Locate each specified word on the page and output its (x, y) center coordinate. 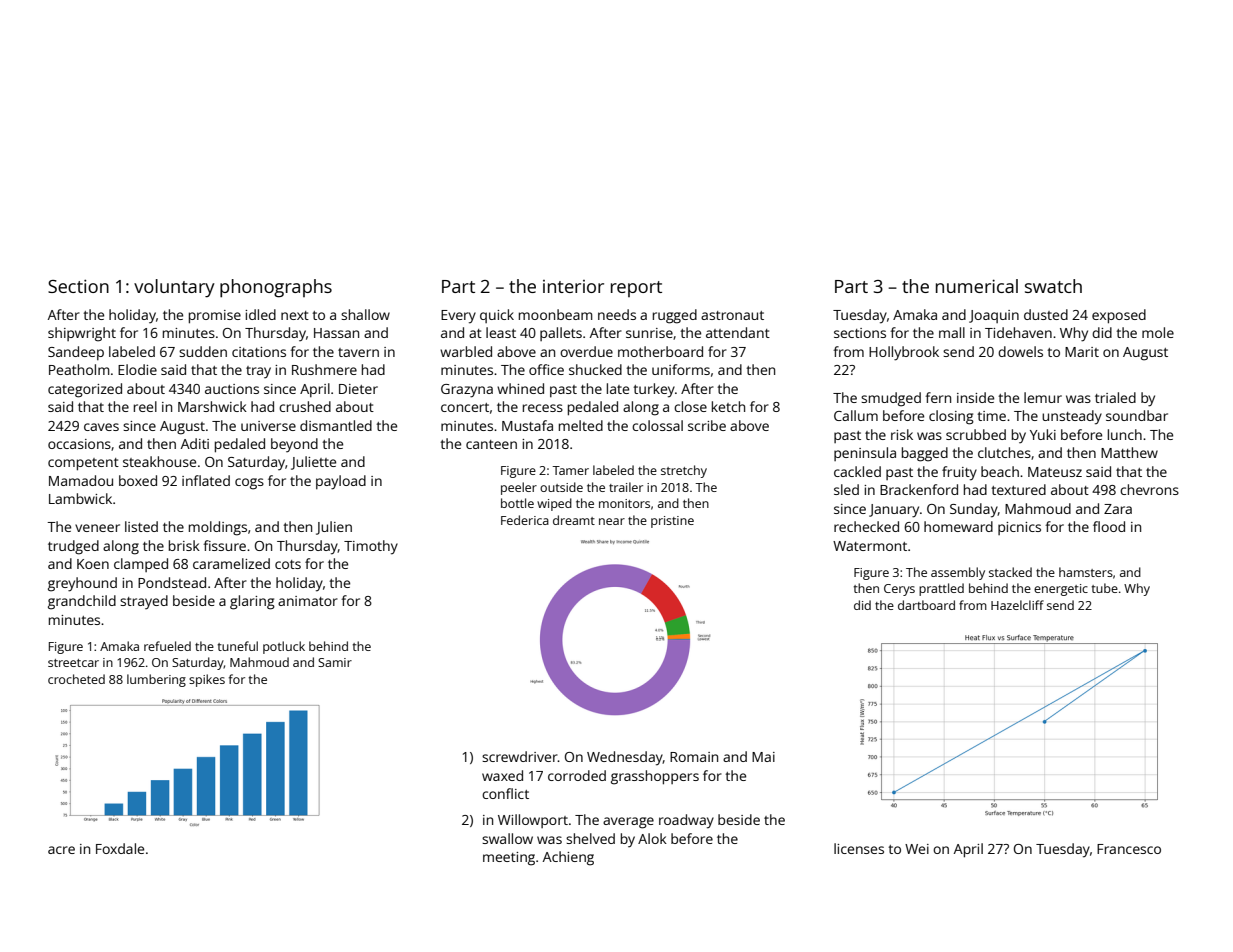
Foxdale (120, 848)
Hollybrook (904, 353)
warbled (466, 351)
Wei (917, 849)
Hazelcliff (1017, 605)
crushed (305, 406)
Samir (335, 662)
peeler (519, 488)
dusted (1046, 314)
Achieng (568, 858)
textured (1018, 489)
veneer (97, 528)
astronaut (732, 315)
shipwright (82, 334)
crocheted (76, 679)
